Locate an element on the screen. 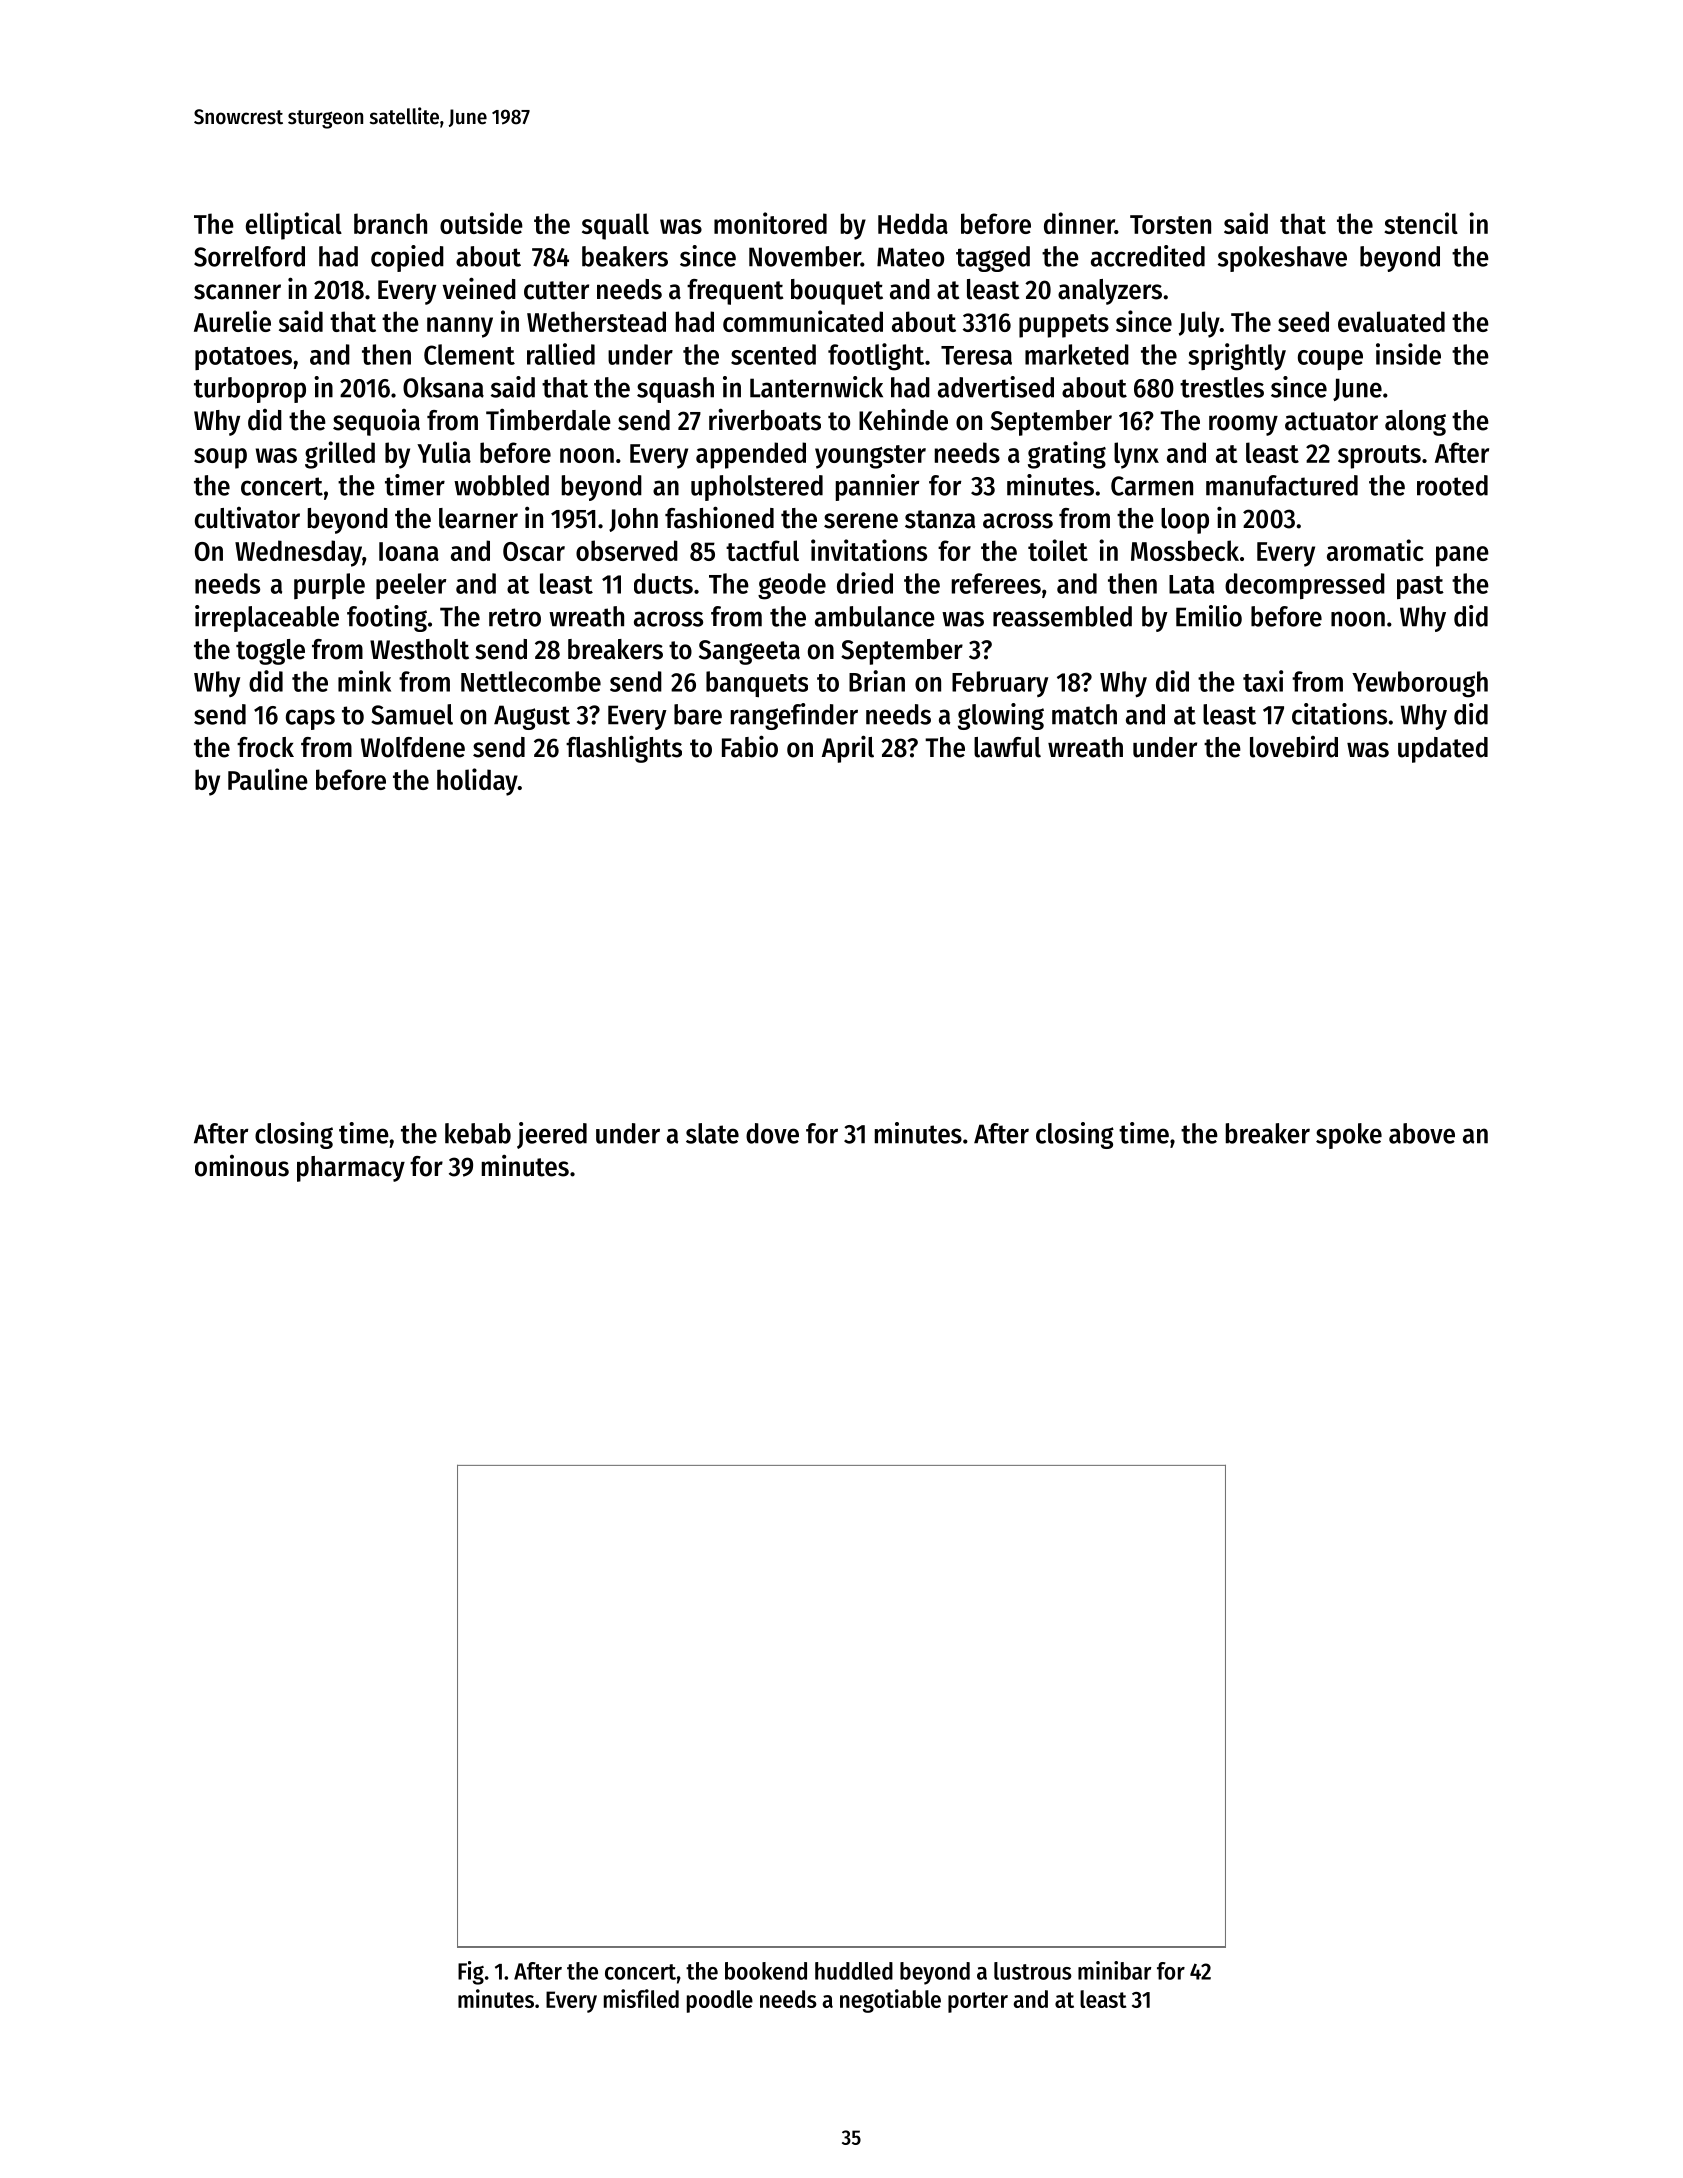  stencil is located at coordinates (1421, 223).
